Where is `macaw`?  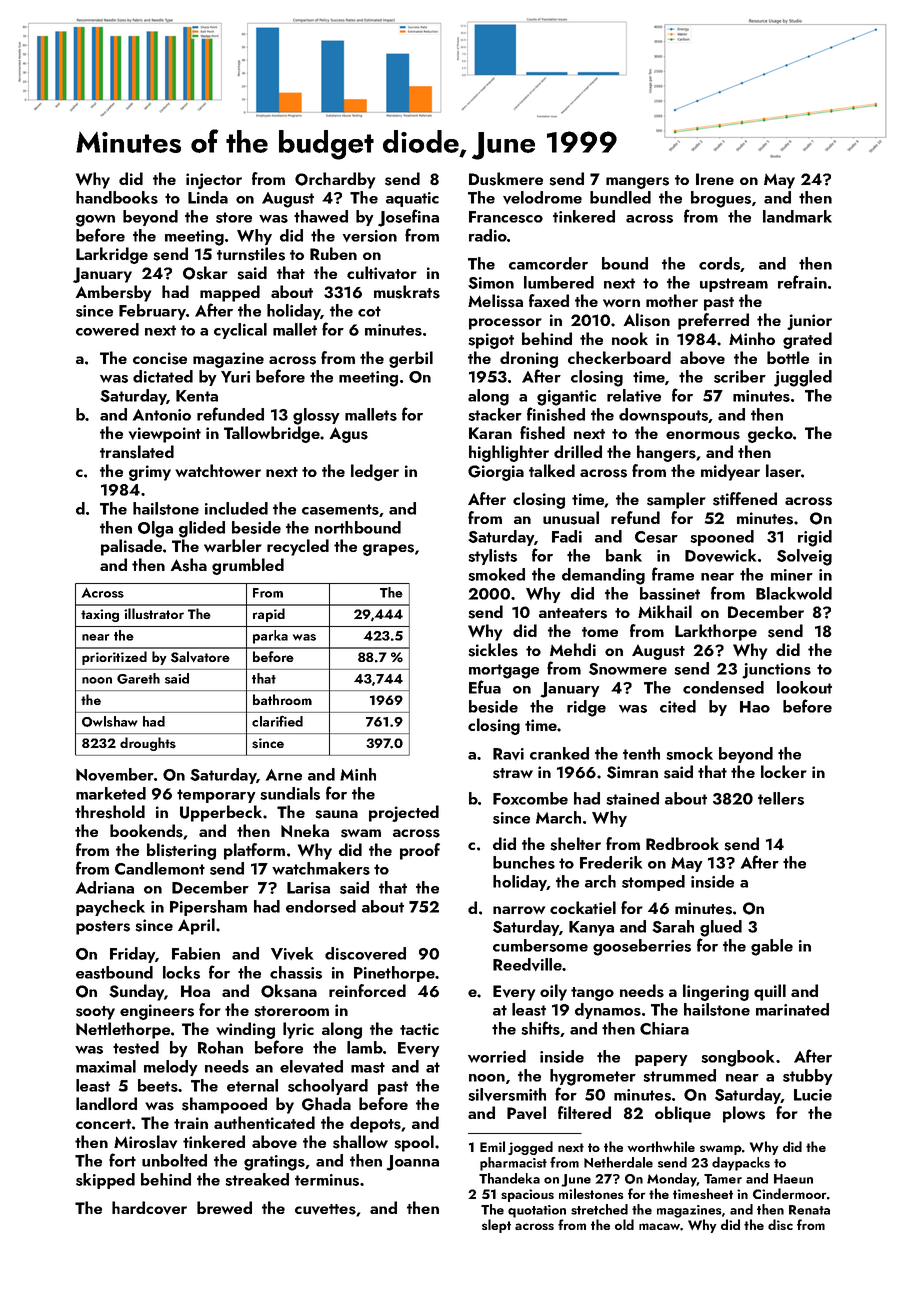 macaw is located at coordinates (660, 1226).
